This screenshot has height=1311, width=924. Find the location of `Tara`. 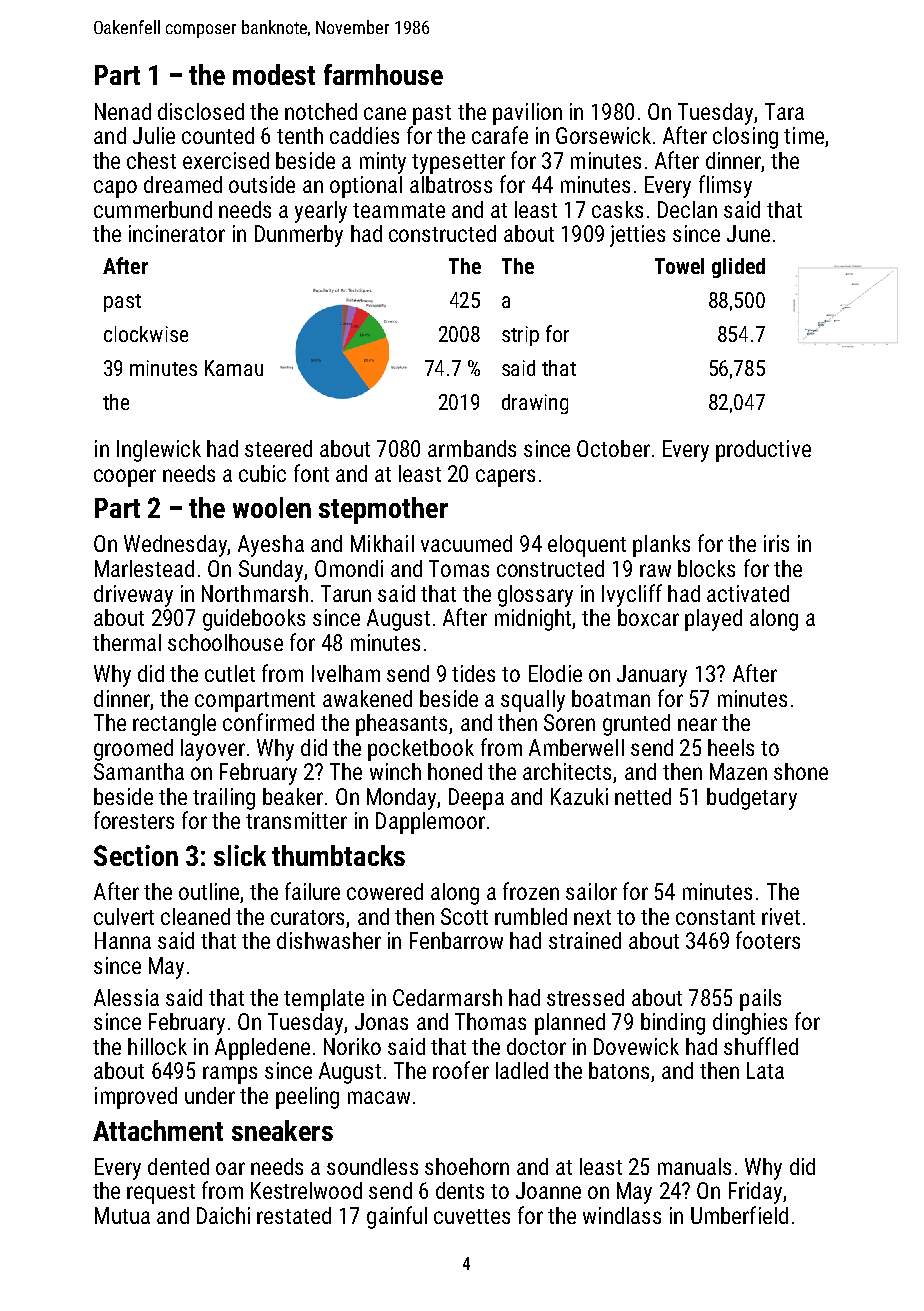

Tara is located at coordinates (784, 111).
